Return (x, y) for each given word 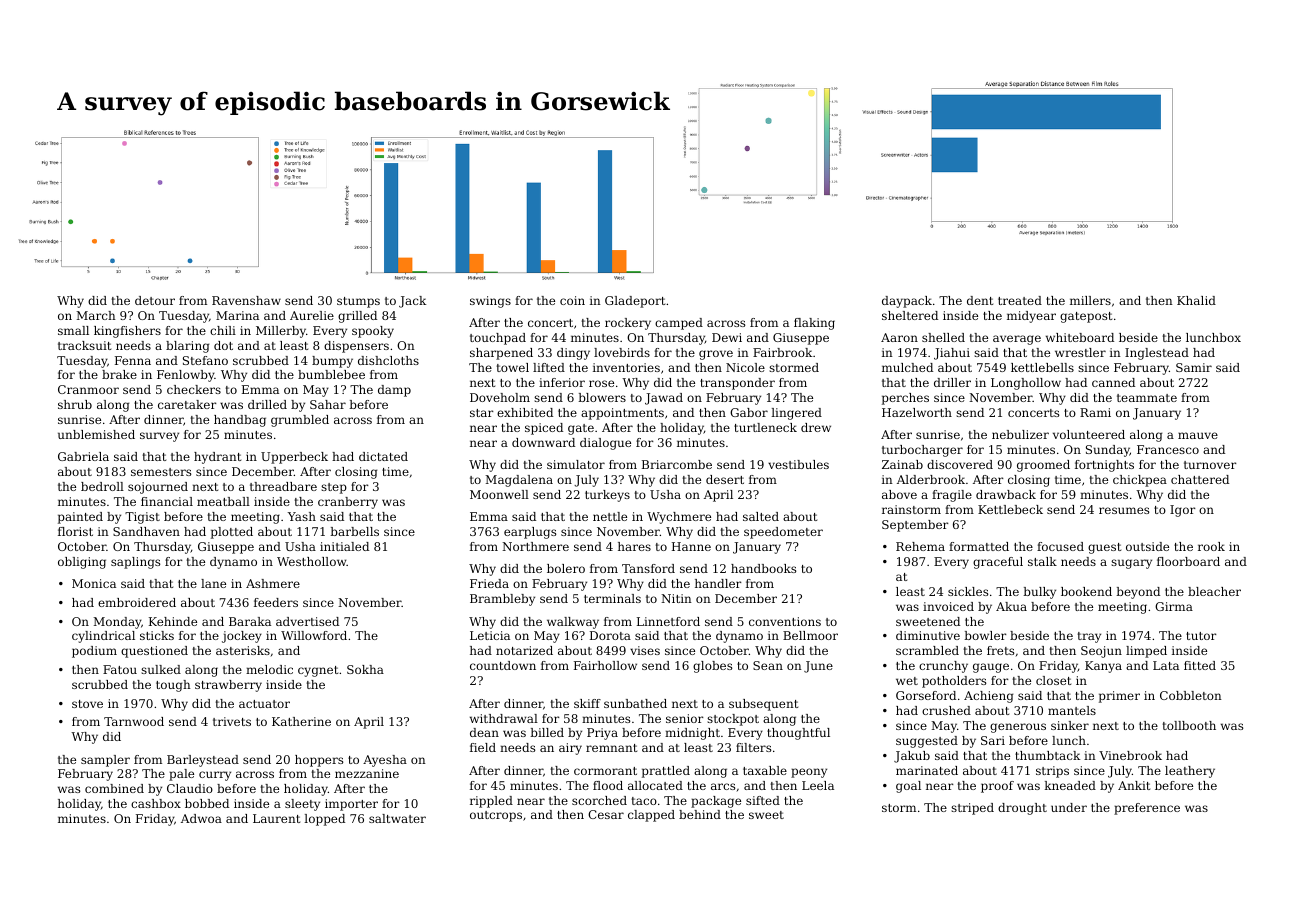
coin (572, 300)
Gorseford (926, 695)
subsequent (763, 705)
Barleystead (203, 761)
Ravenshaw (246, 300)
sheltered (910, 315)
